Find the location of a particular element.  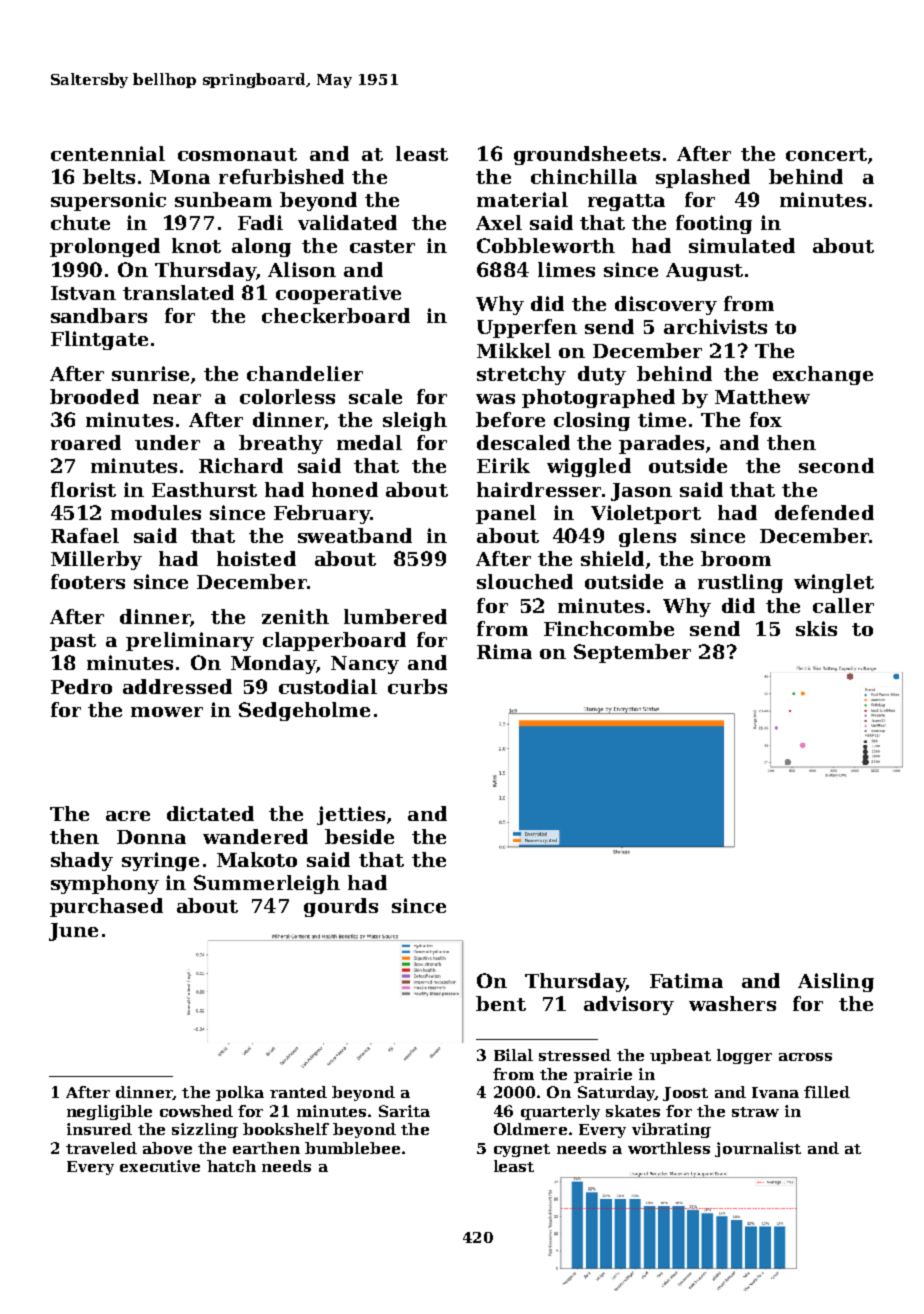

purchased is located at coordinates (106, 907).
